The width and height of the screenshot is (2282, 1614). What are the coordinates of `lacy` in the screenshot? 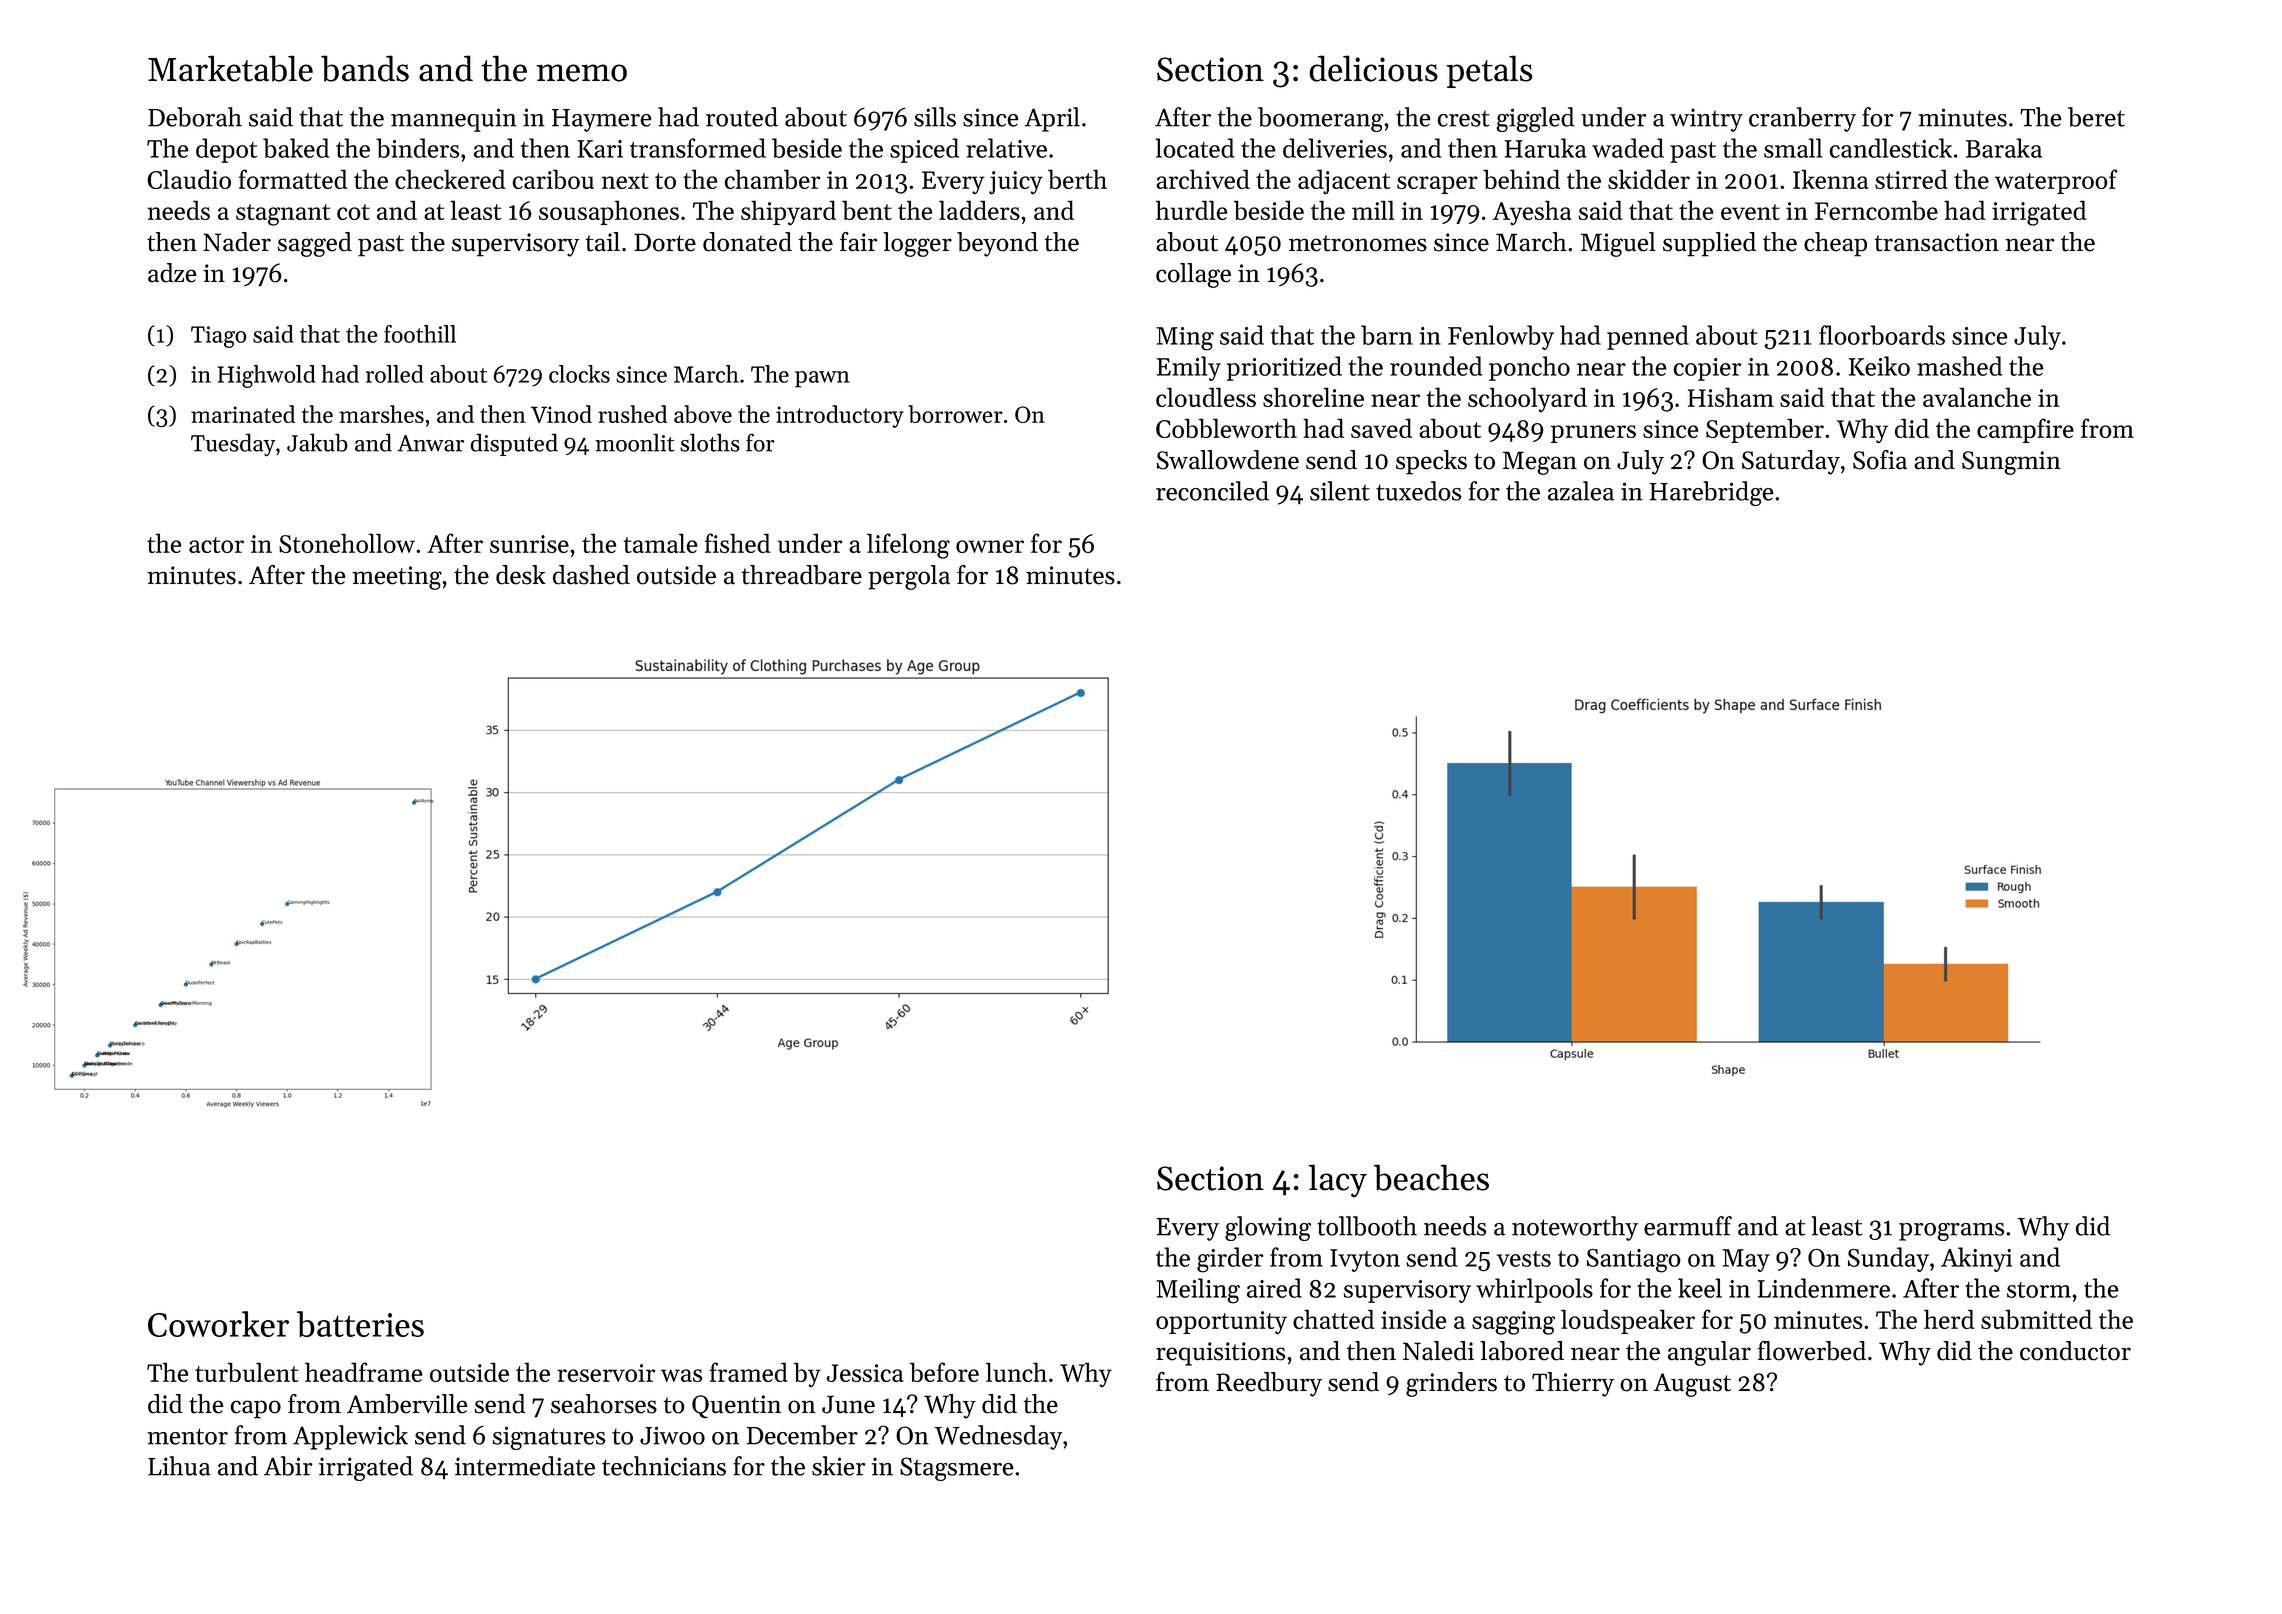 It's located at (1338, 1180).
